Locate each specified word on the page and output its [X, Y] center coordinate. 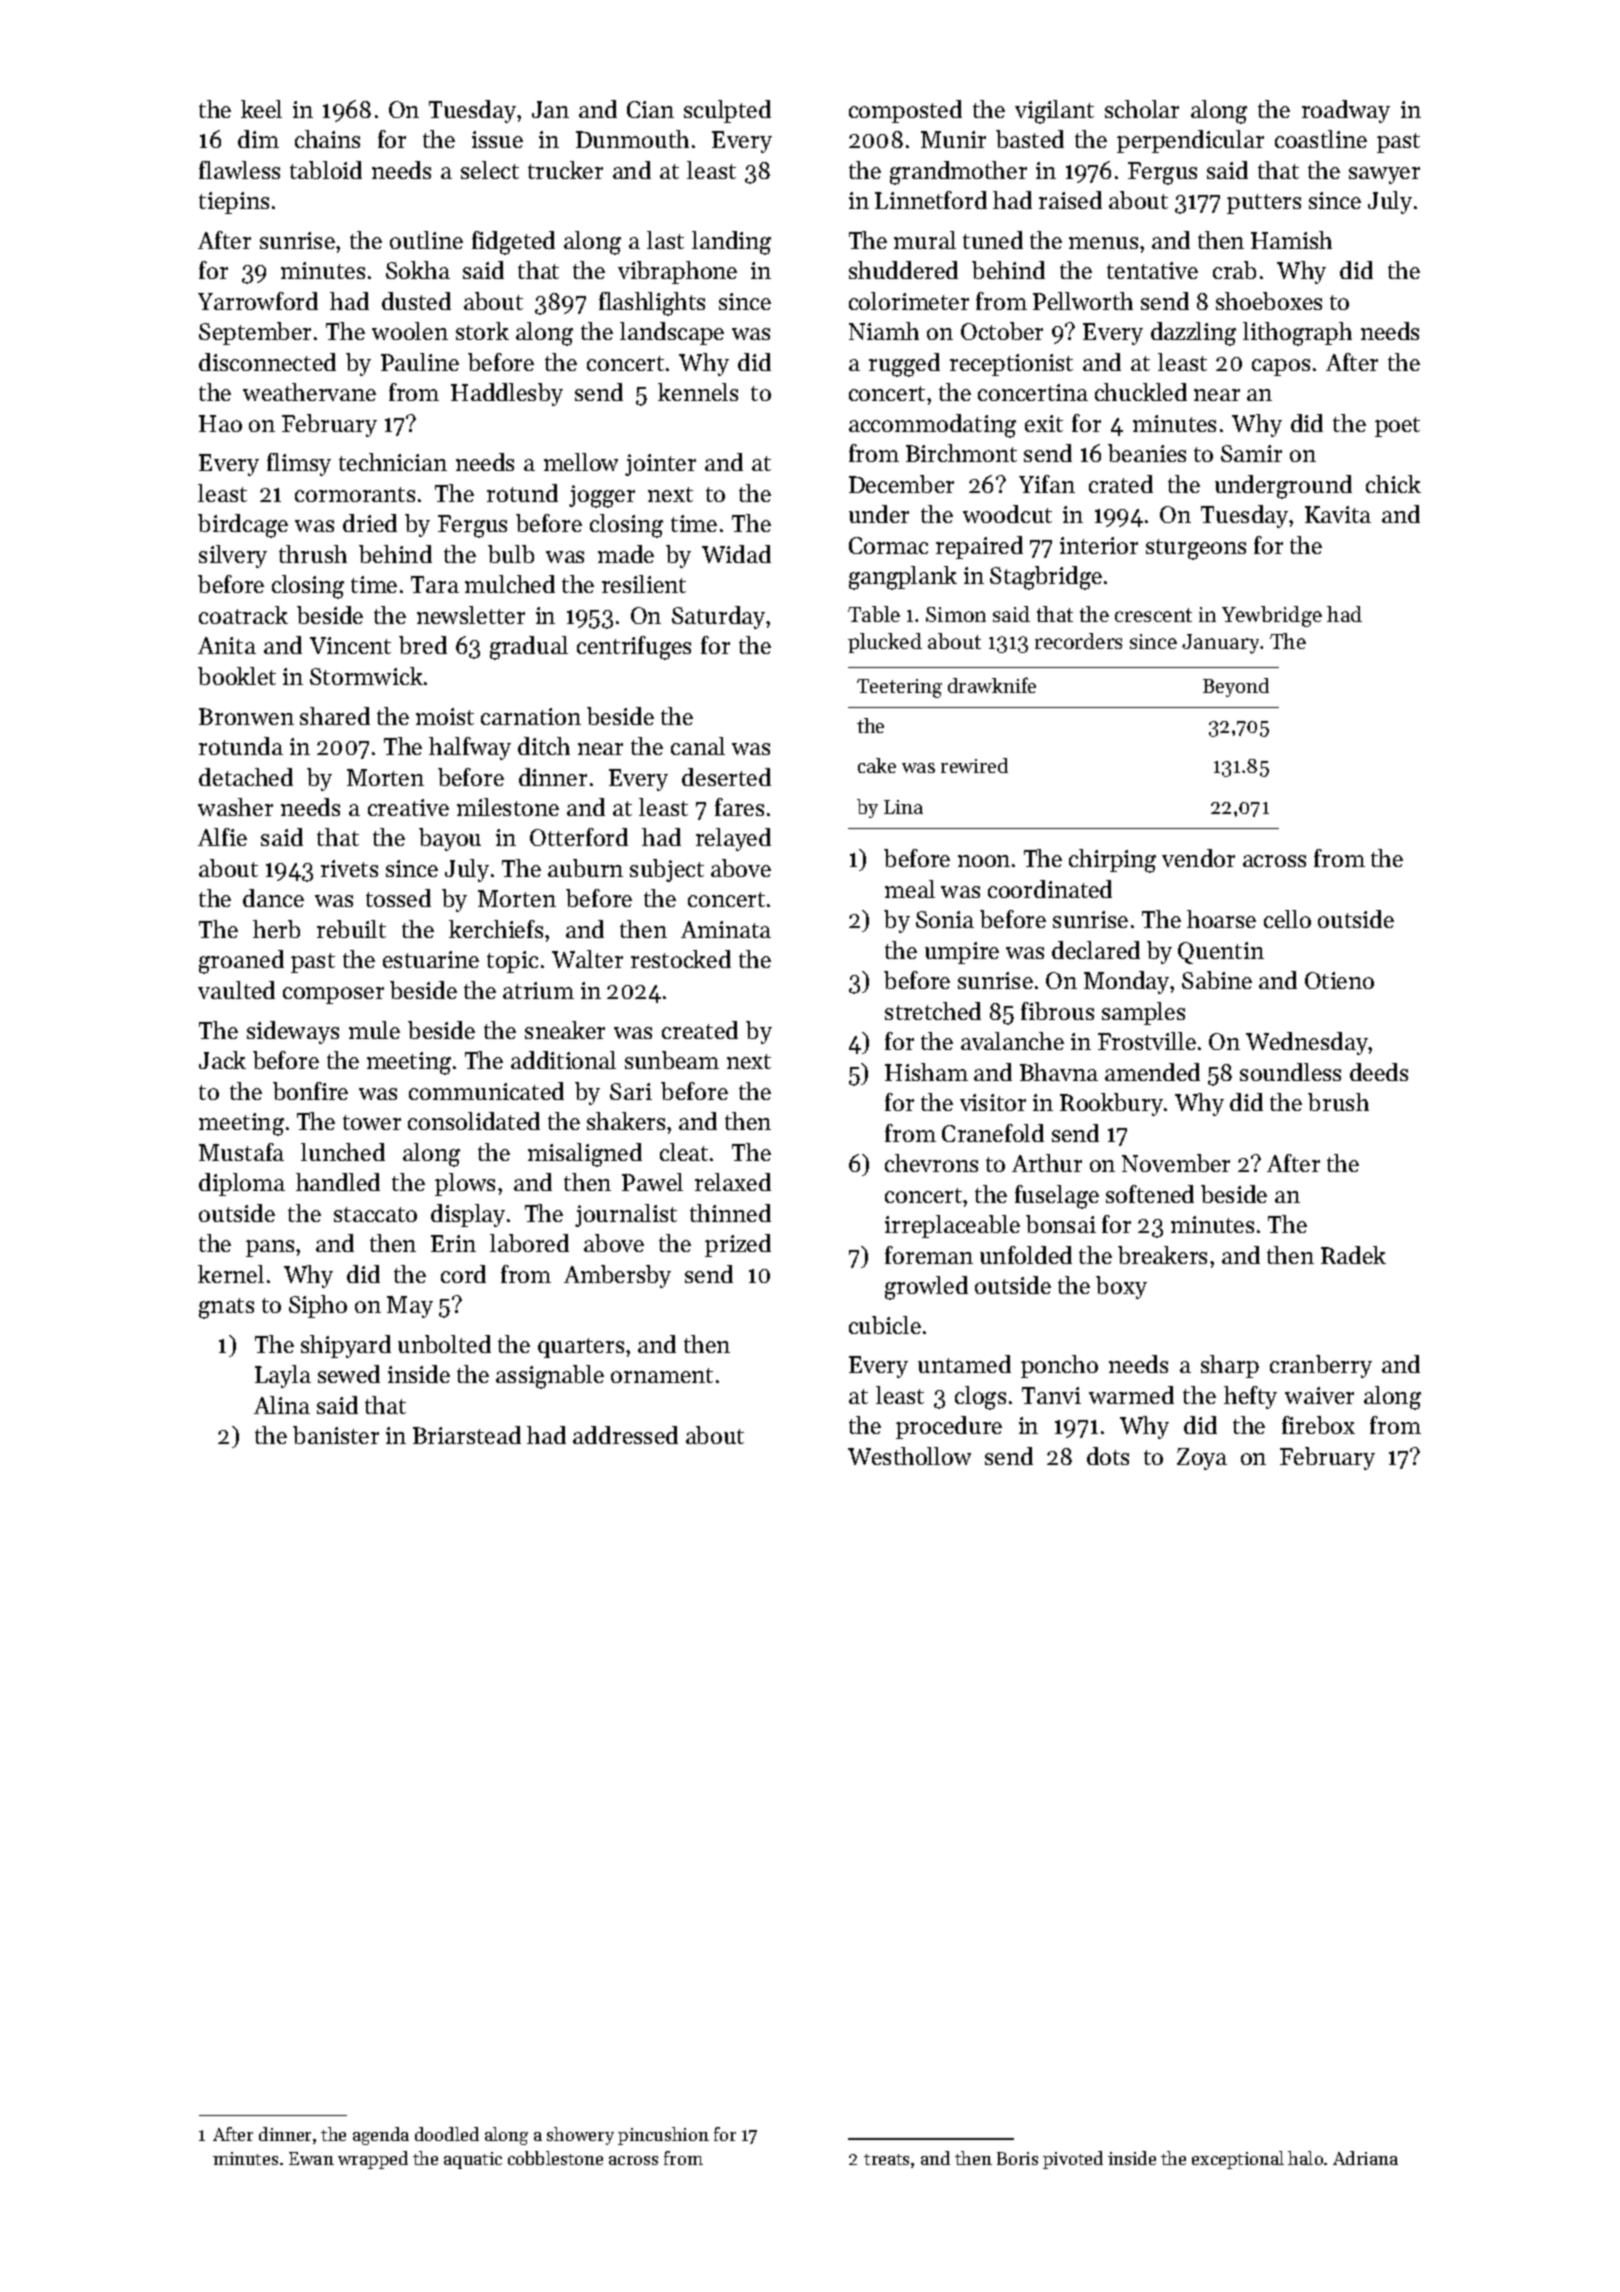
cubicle [885, 1325]
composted [905, 111]
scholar [1142, 109]
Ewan [311, 2158]
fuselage [1057, 1197]
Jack [222, 1060]
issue [497, 139]
